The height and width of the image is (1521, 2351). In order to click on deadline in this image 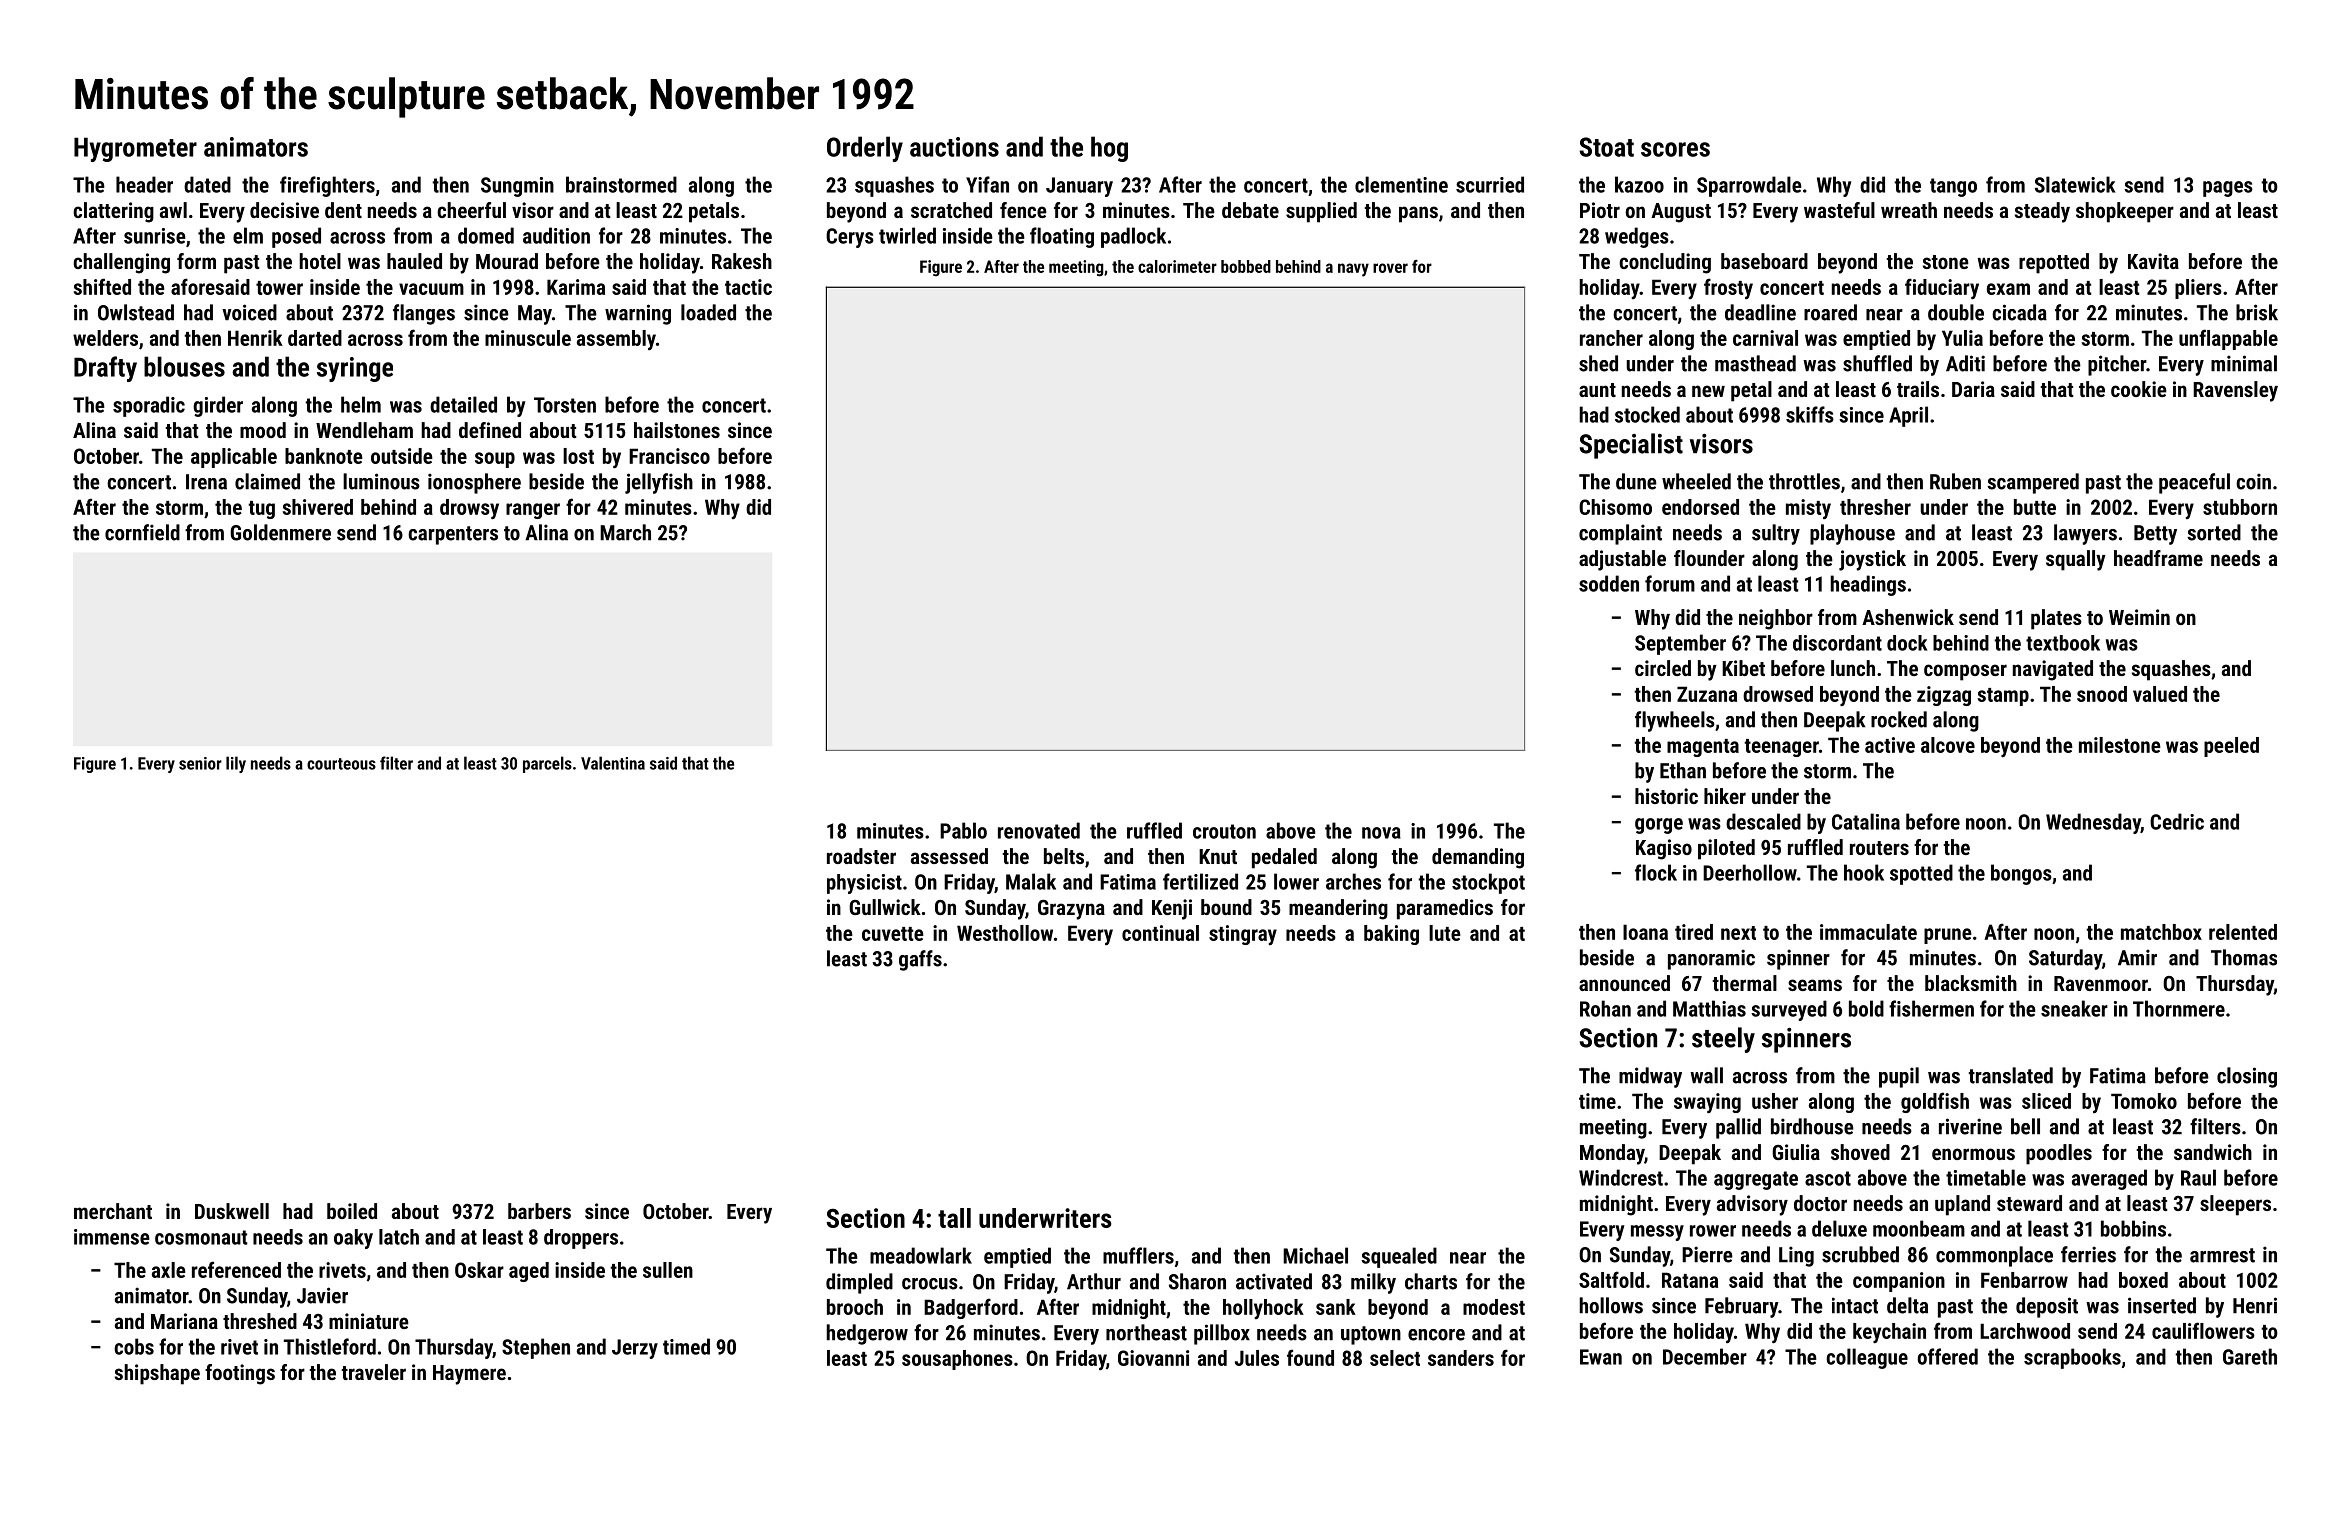, I will do `click(1760, 312)`.
